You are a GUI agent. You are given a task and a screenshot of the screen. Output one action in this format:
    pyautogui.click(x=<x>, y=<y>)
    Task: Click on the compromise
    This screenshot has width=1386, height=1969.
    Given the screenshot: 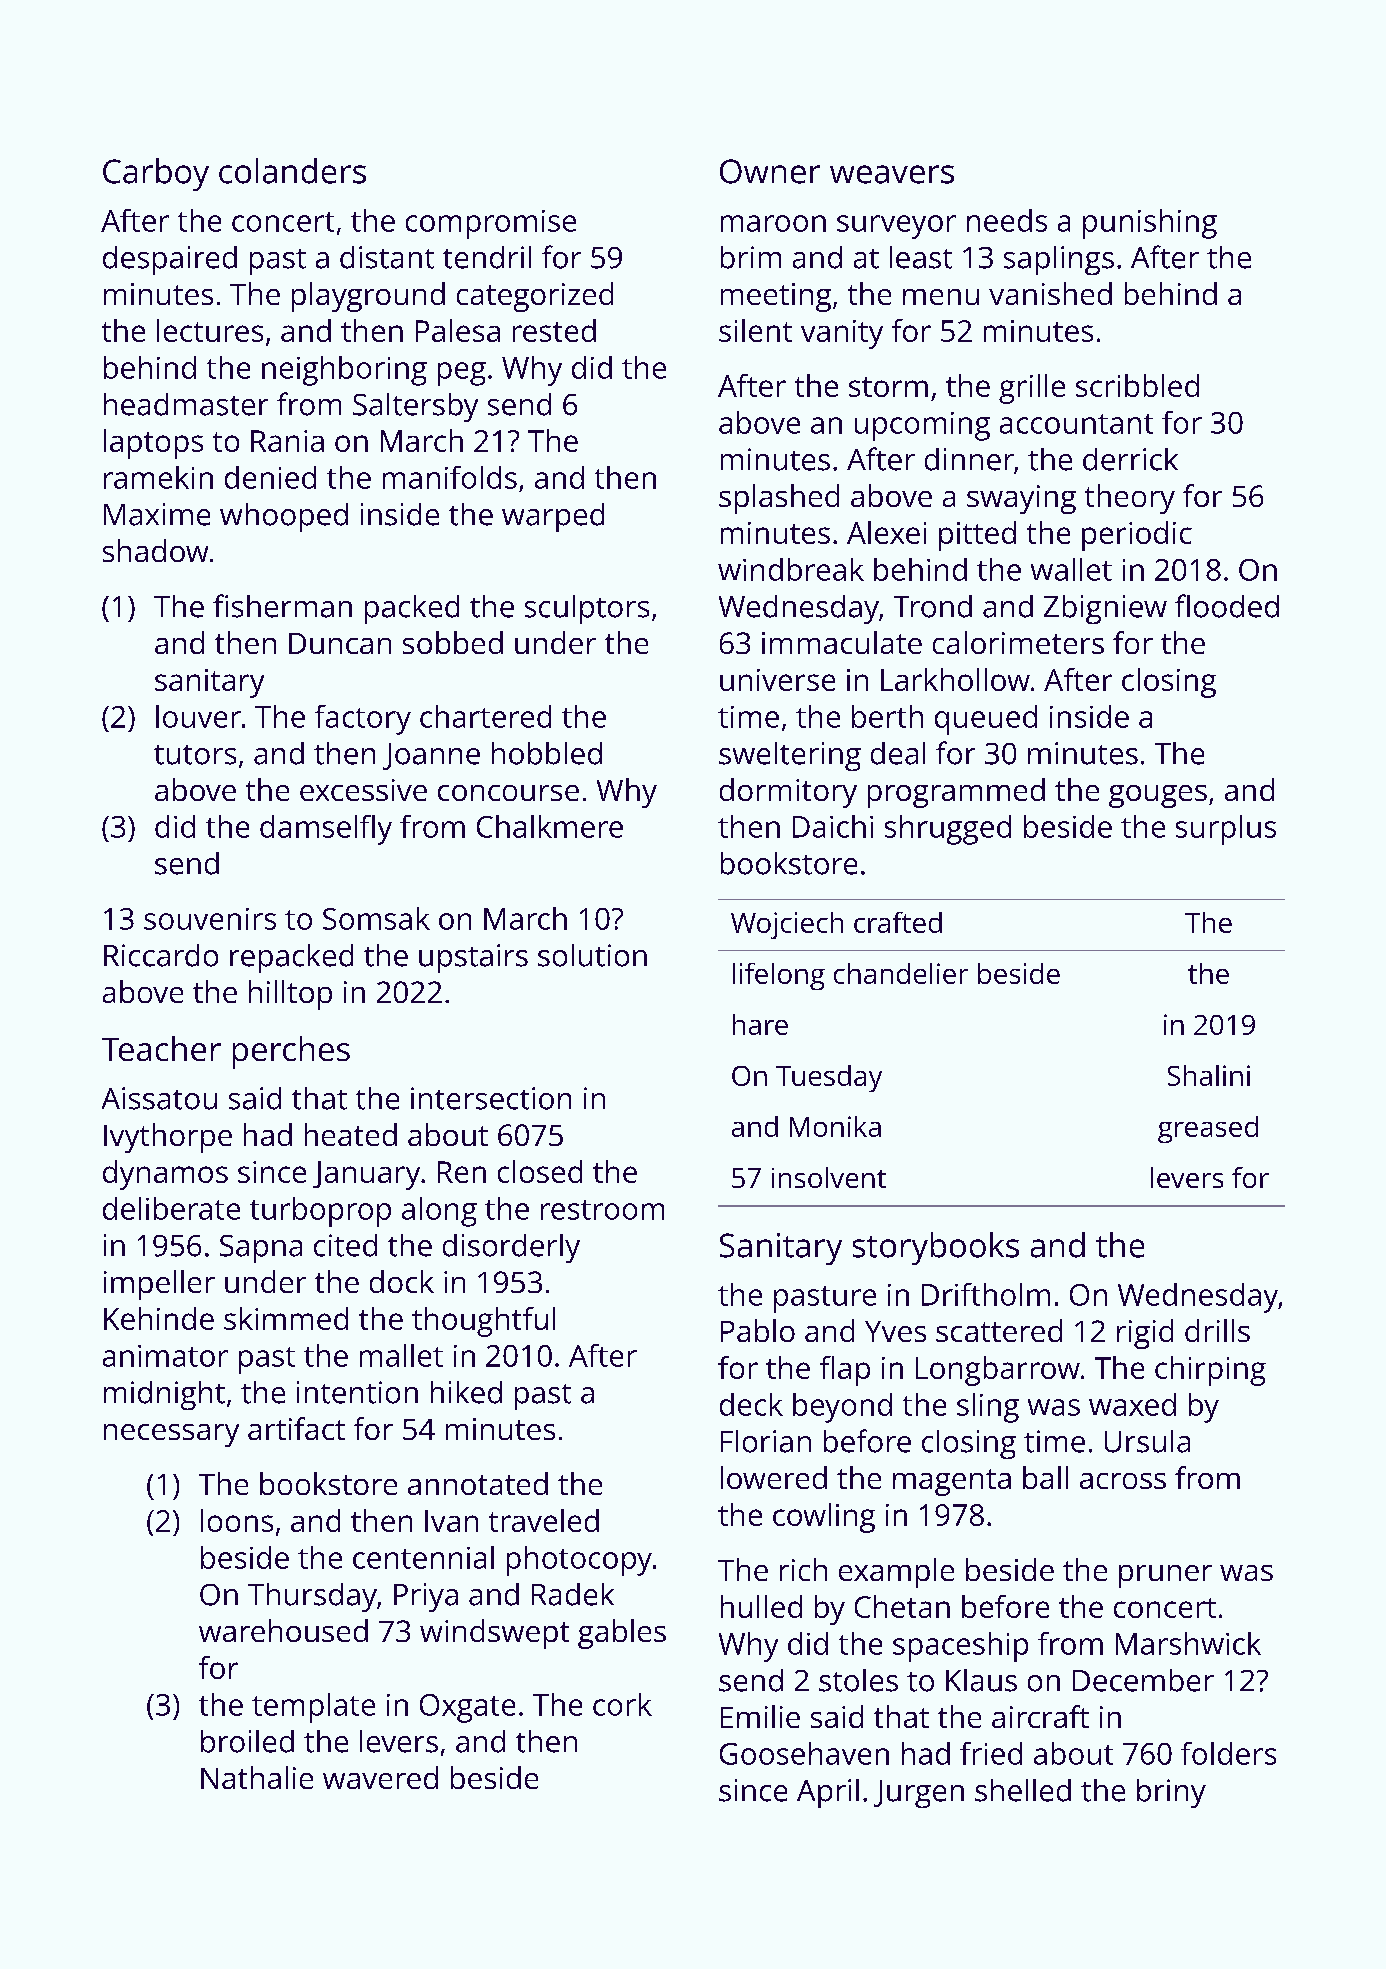 What is the action you would take?
    pyautogui.click(x=491, y=224)
